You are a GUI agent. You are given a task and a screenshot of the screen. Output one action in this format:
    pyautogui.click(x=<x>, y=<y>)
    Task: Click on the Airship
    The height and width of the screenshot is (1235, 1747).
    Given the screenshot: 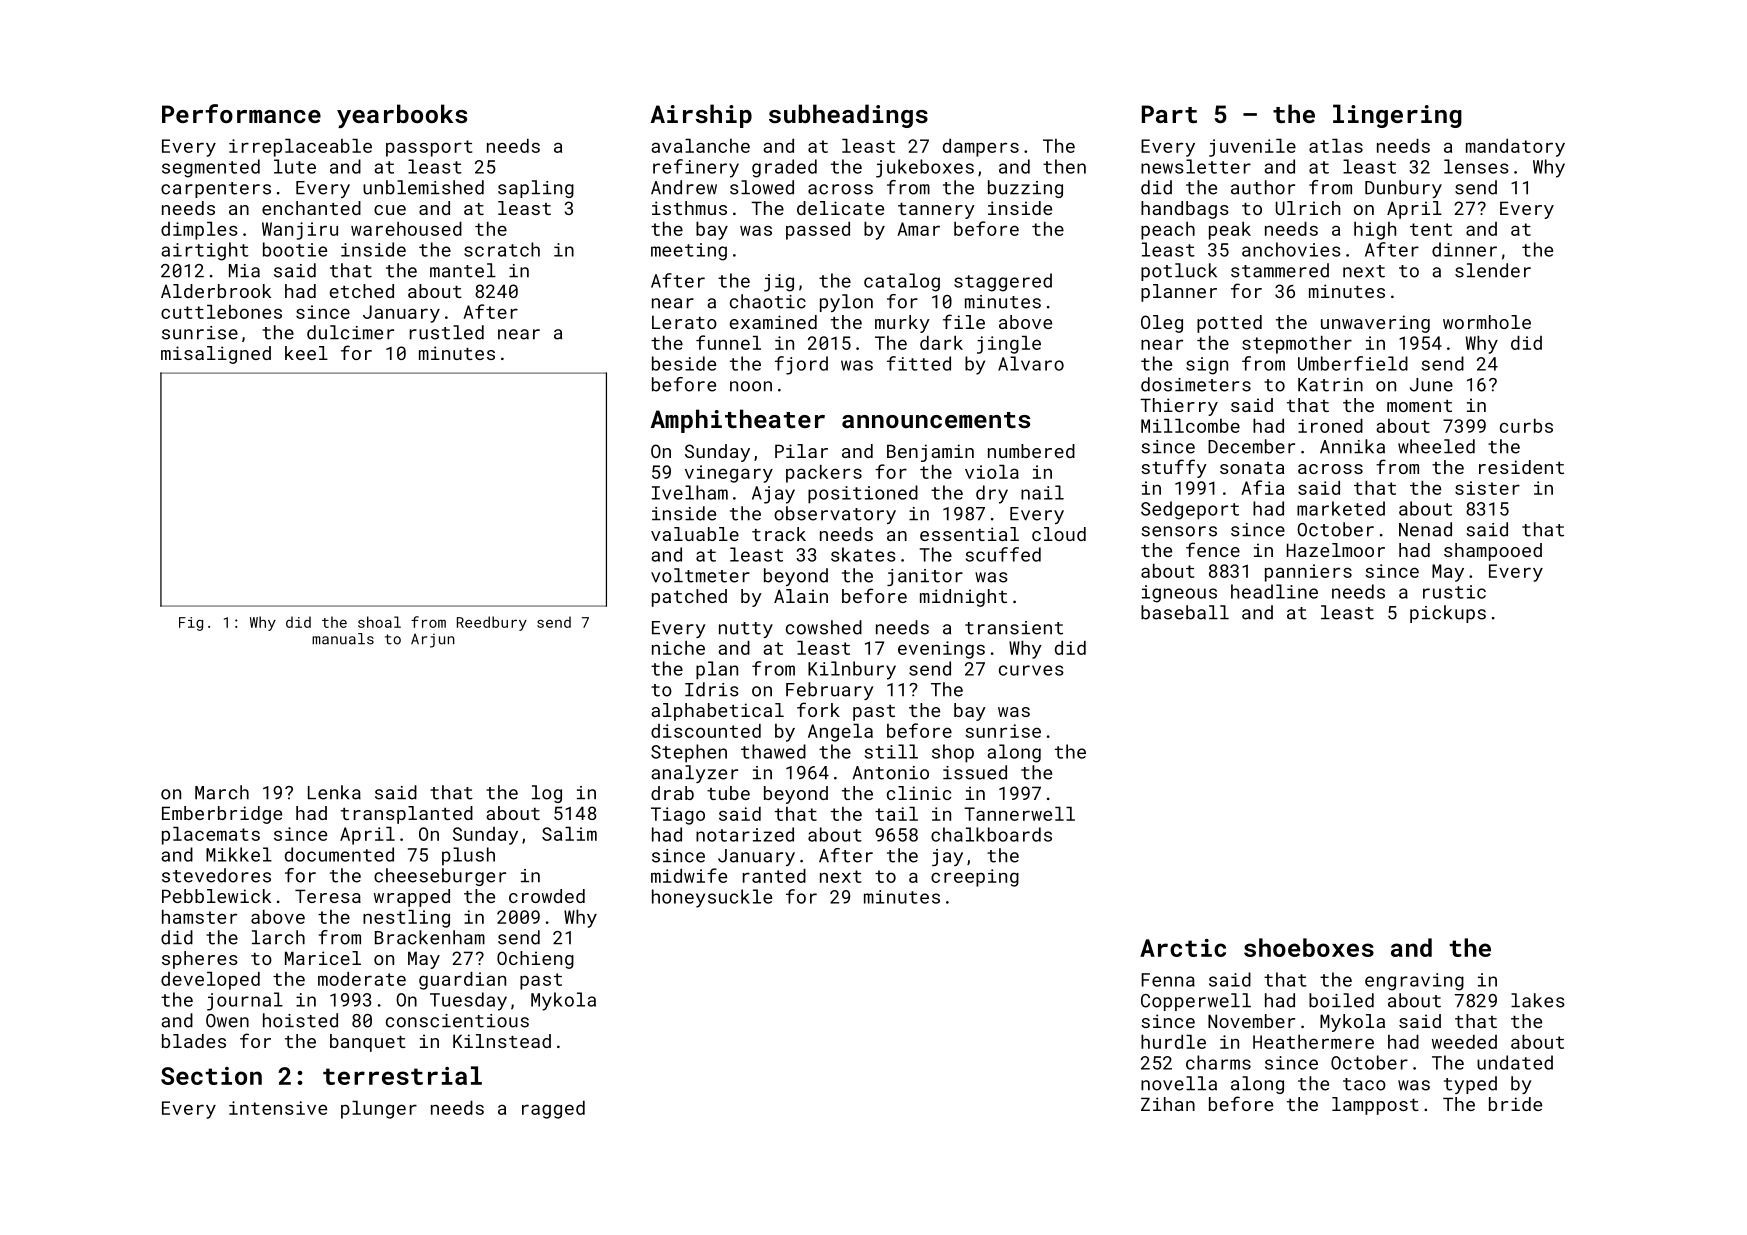 What is the action you would take?
    pyautogui.click(x=701, y=116)
